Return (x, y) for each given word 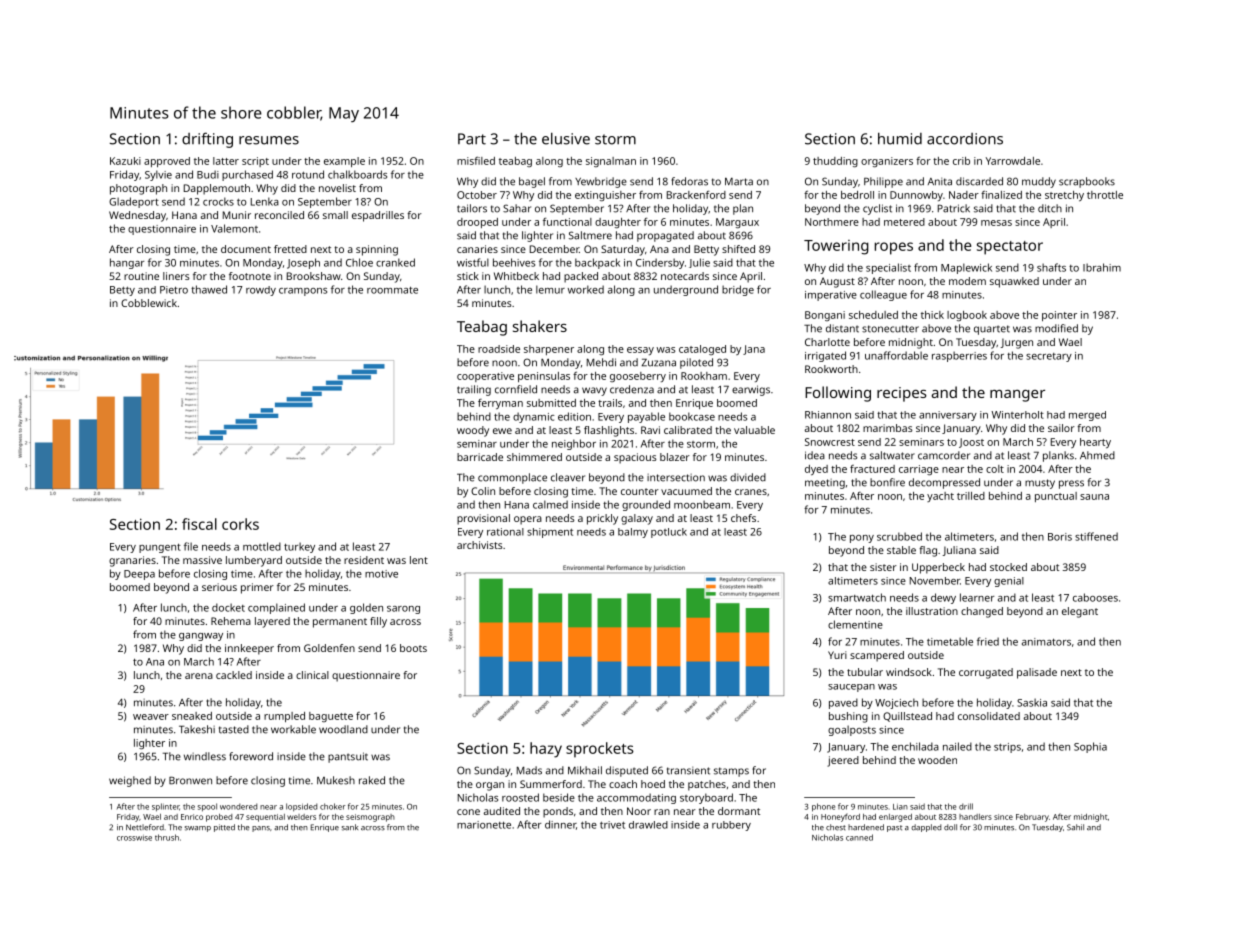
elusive (566, 139)
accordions (965, 139)
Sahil (1075, 827)
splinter (165, 807)
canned (859, 837)
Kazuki (125, 161)
